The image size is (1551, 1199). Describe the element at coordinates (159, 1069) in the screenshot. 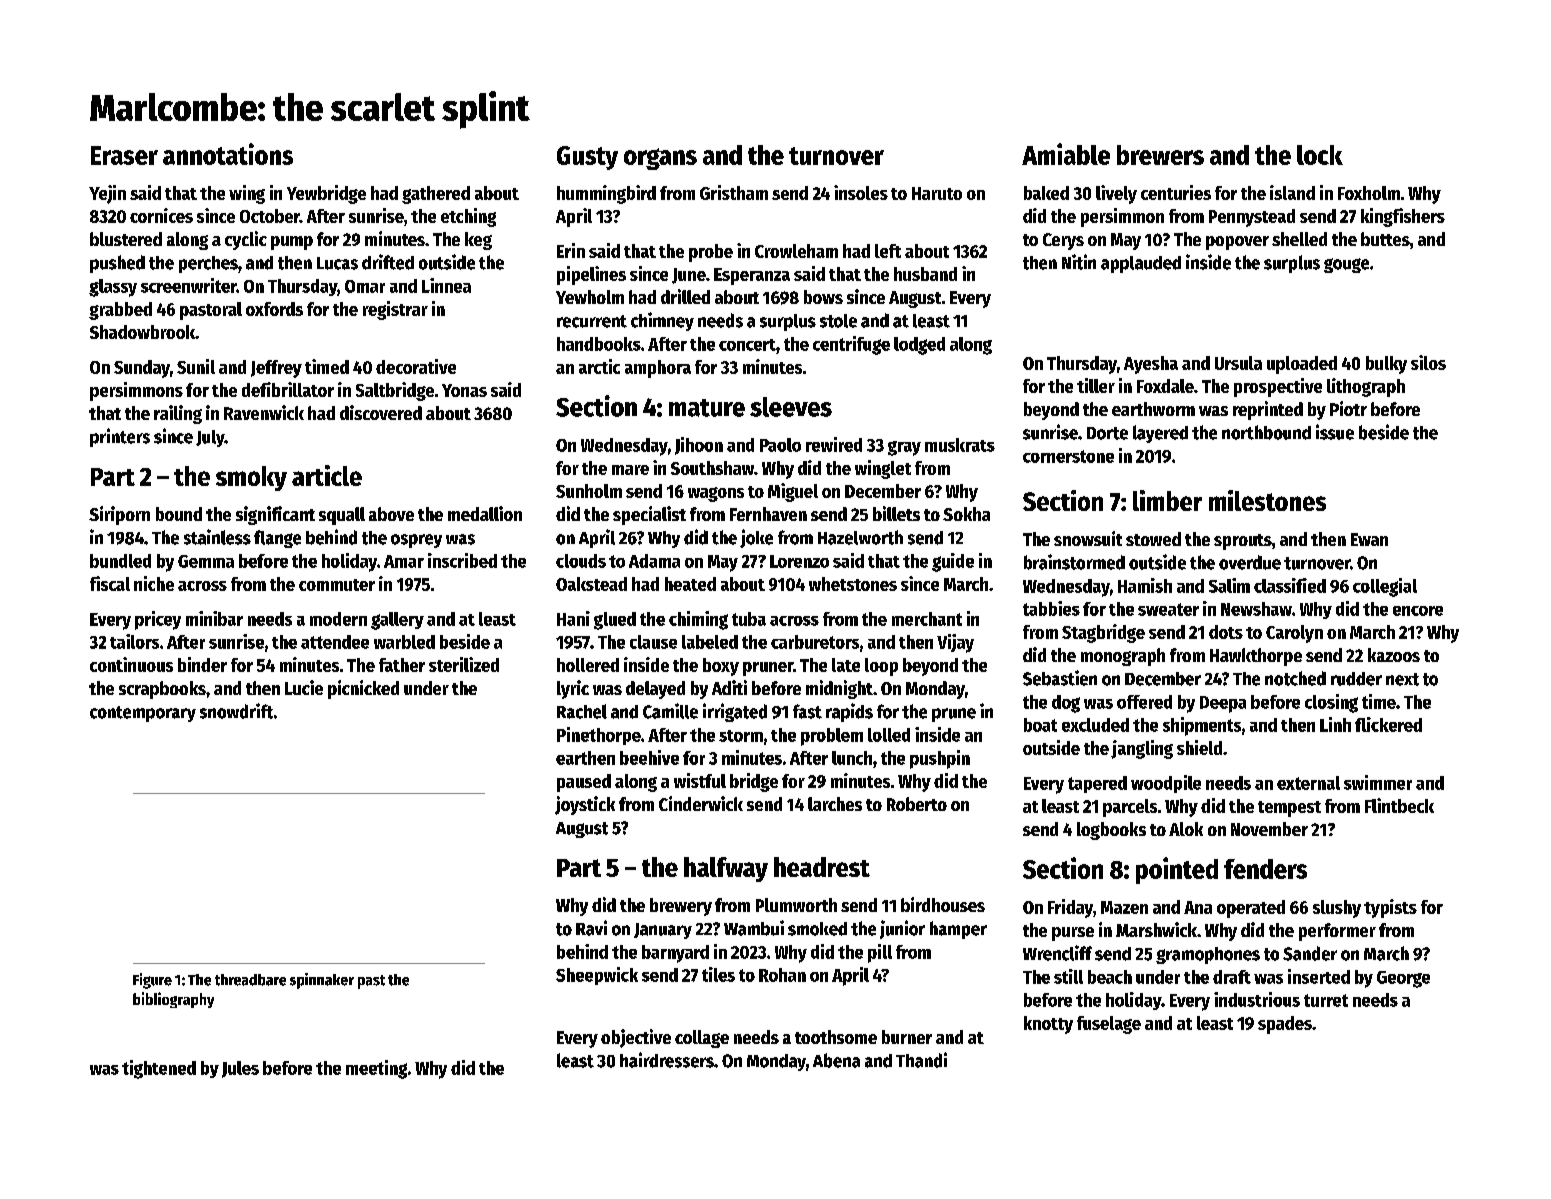

I see `tightened` at that location.
